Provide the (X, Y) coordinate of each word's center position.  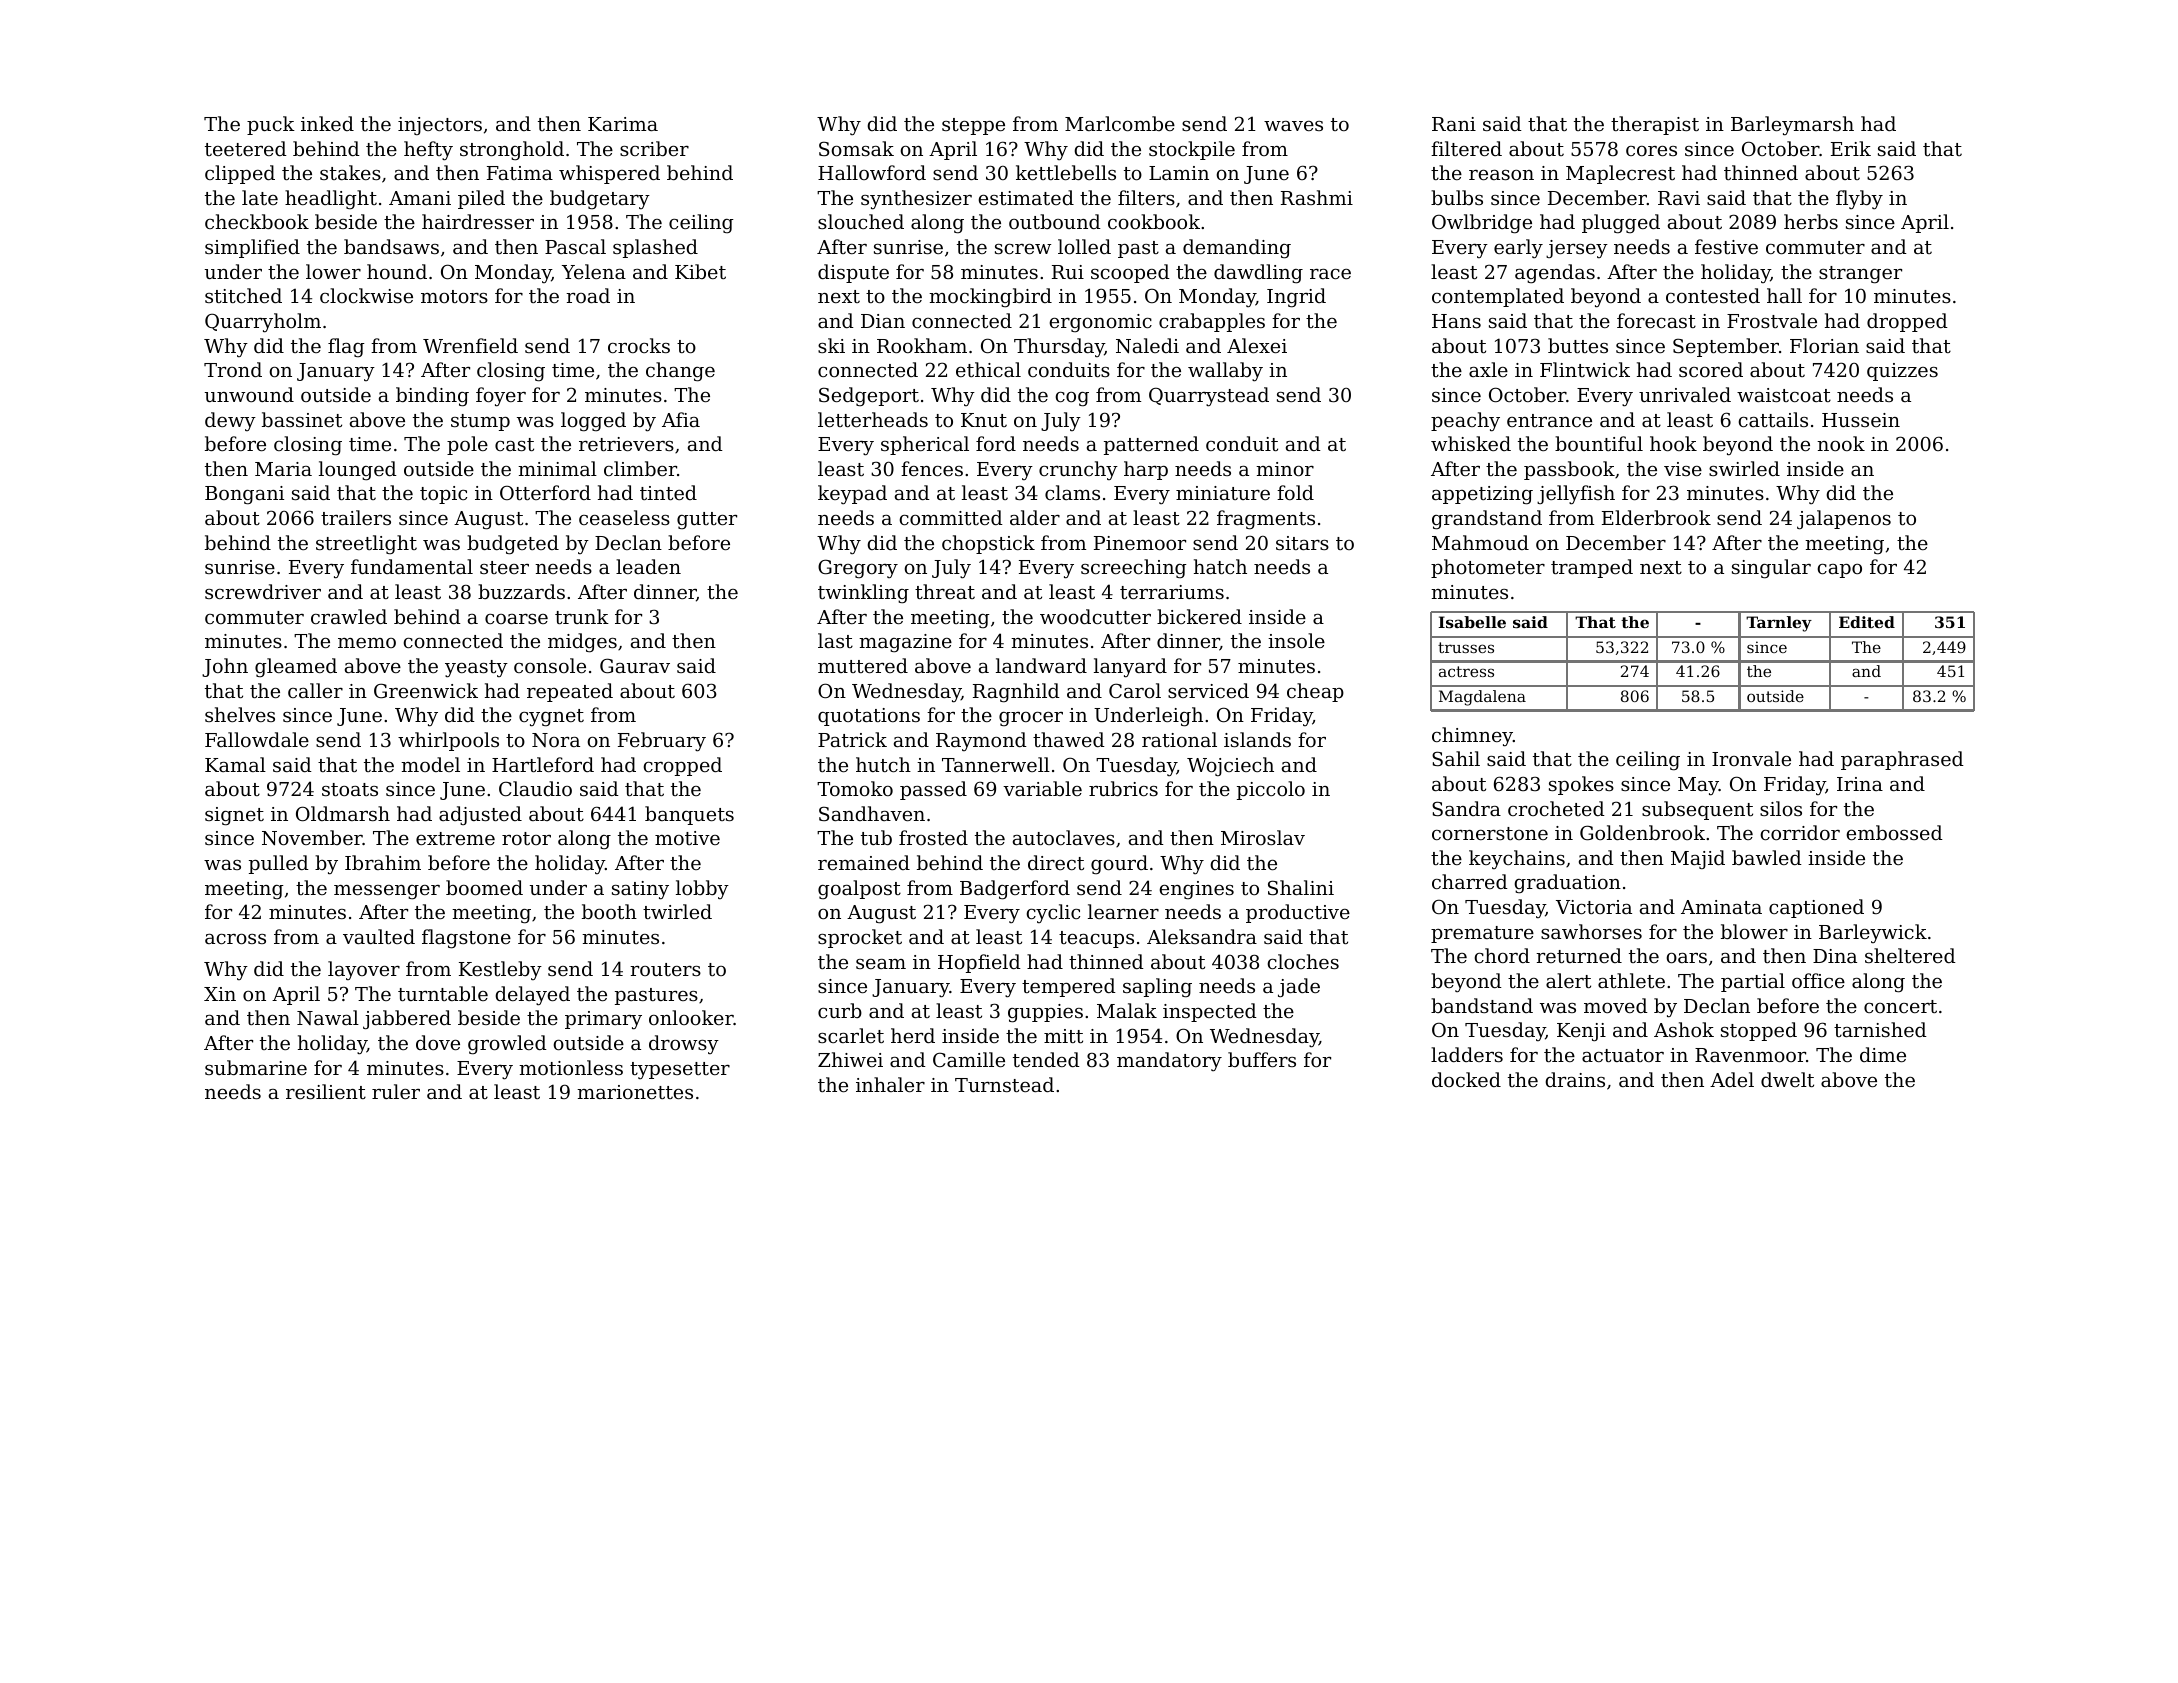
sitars (1302, 543)
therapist (1655, 125)
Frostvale (1772, 320)
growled (507, 1045)
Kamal (235, 764)
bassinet (302, 419)
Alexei (1257, 345)
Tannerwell (996, 764)
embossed (1895, 832)
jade (1299, 987)
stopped (1759, 1031)
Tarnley (1779, 624)
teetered (246, 148)
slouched (861, 221)
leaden (648, 566)
